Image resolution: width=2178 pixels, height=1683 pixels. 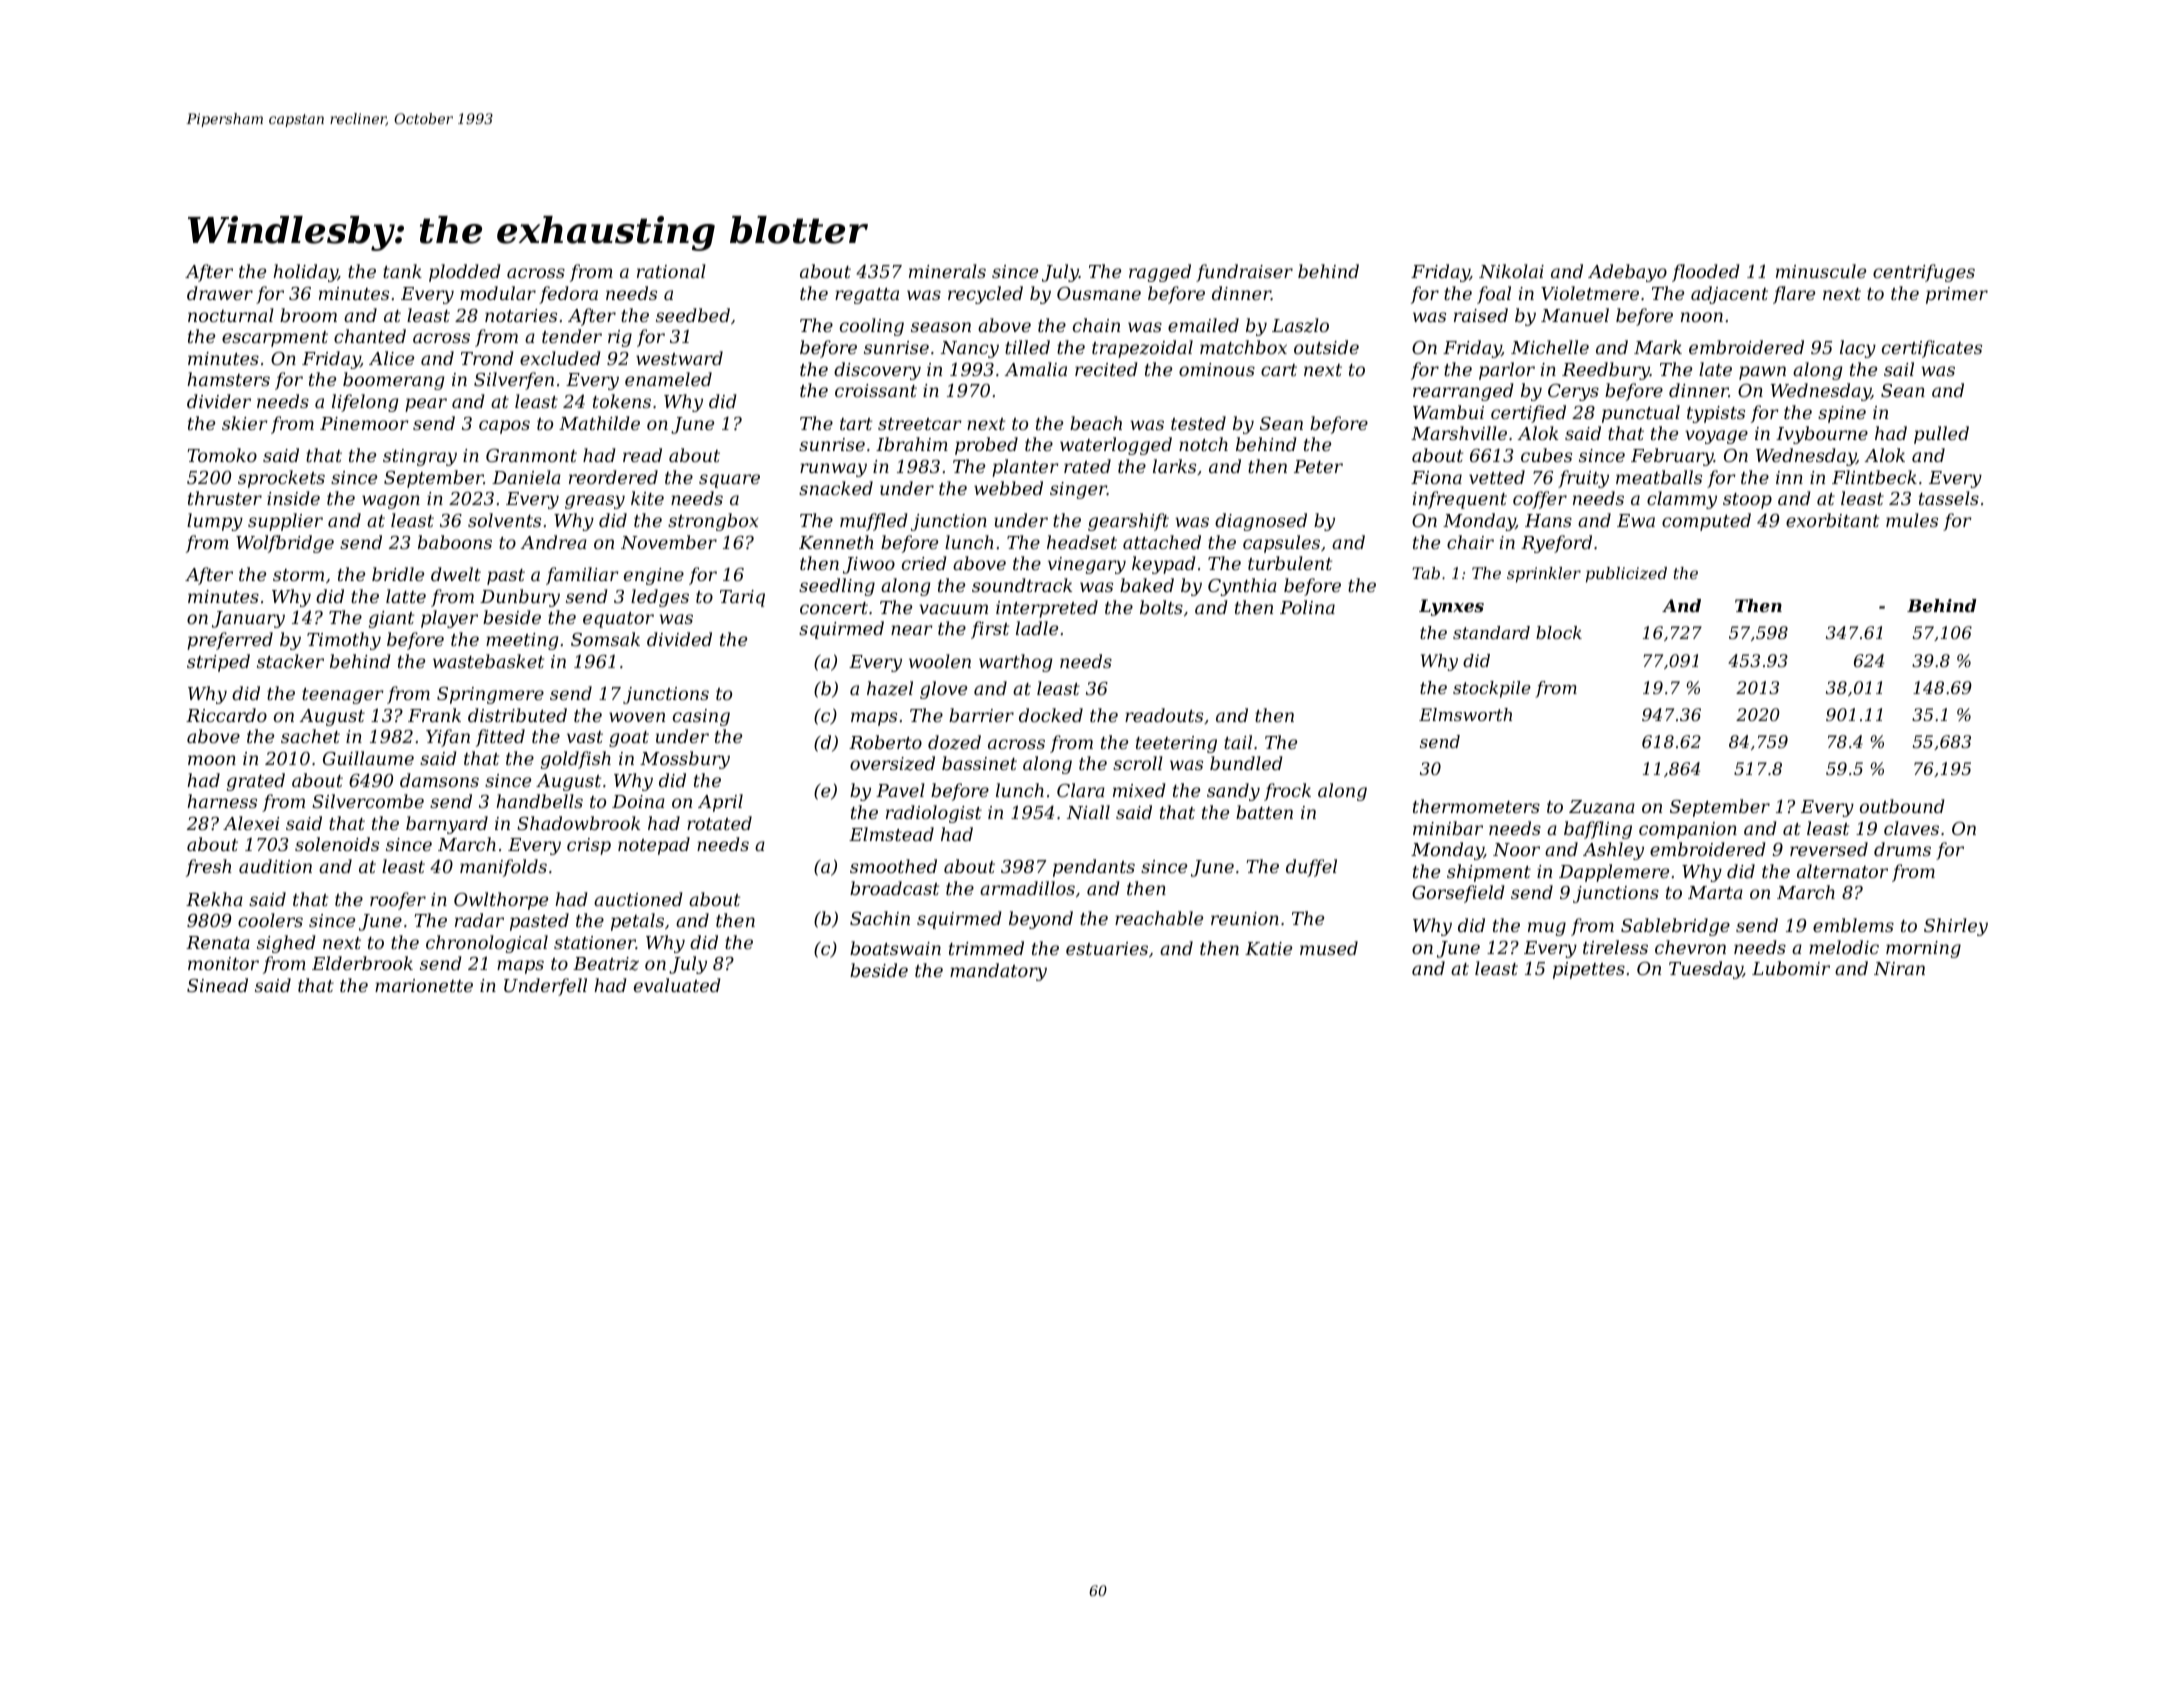 I want to click on Zuzana, so click(x=1602, y=807).
